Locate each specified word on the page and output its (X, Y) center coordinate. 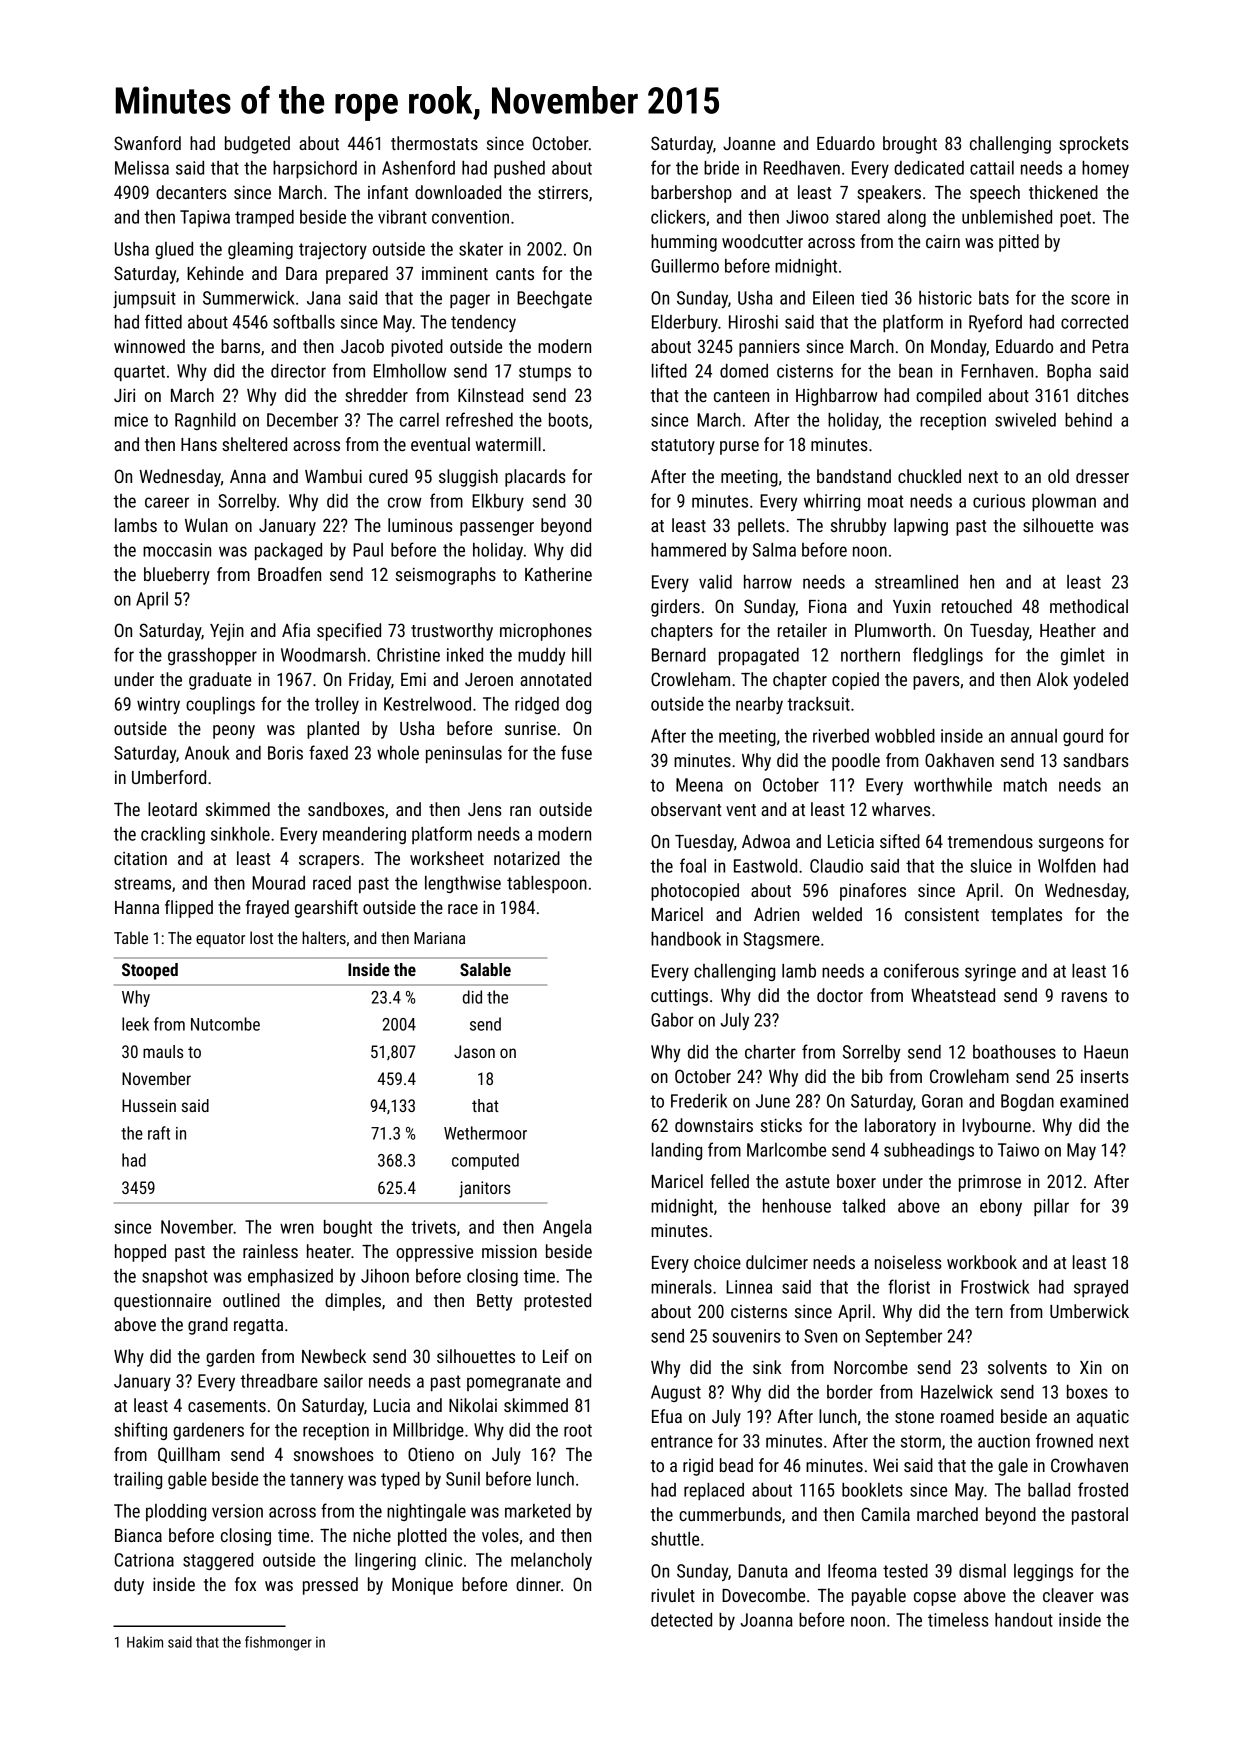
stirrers (563, 192)
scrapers (329, 862)
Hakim (145, 1642)
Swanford (147, 143)
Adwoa (766, 841)
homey (1105, 169)
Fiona (828, 606)
